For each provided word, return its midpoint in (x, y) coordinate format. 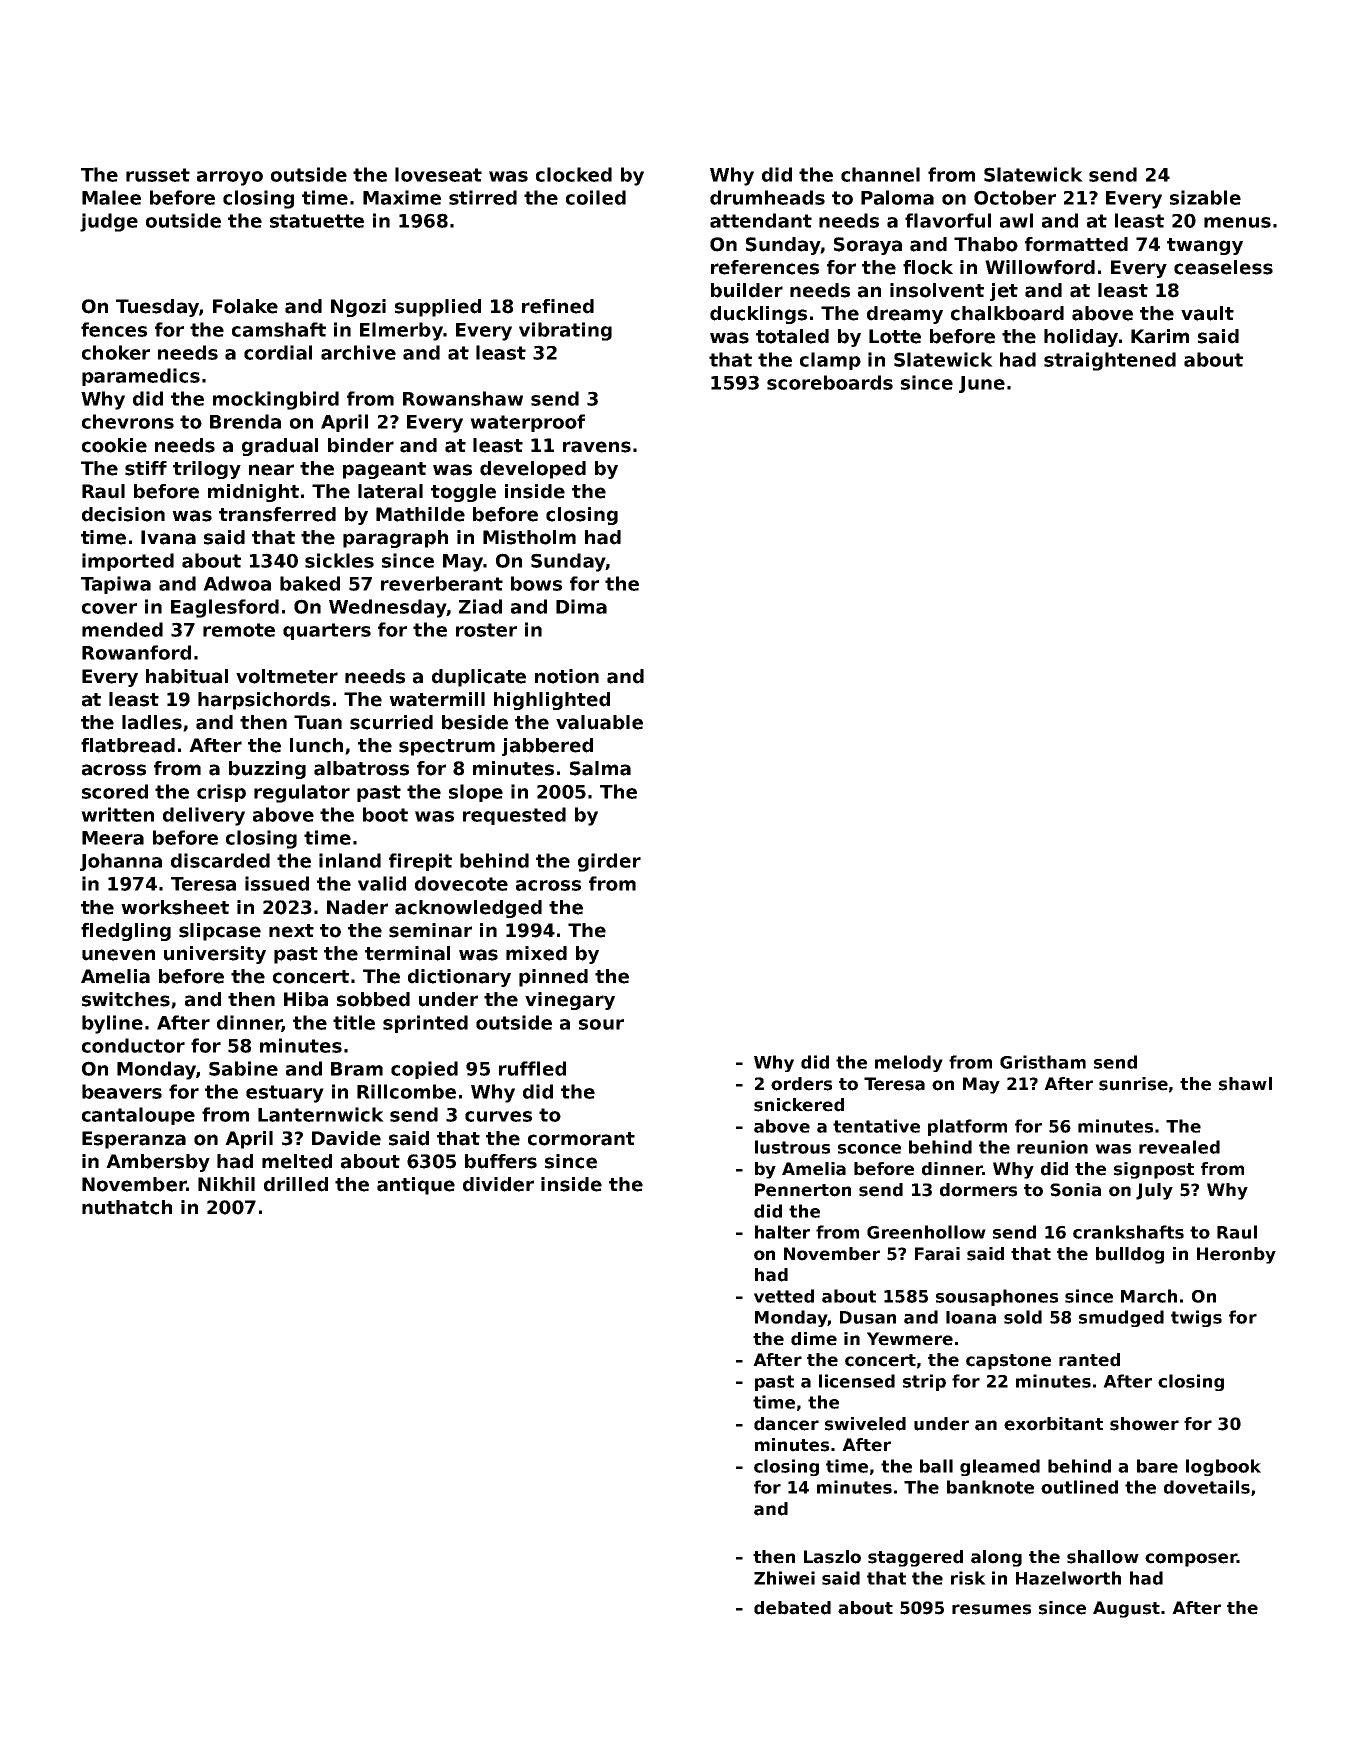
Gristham (1043, 1062)
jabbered (547, 747)
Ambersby (158, 1163)
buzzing (267, 770)
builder (747, 290)
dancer (786, 1424)
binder (361, 445)
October (1015, 197)
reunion (1052, 1147)
